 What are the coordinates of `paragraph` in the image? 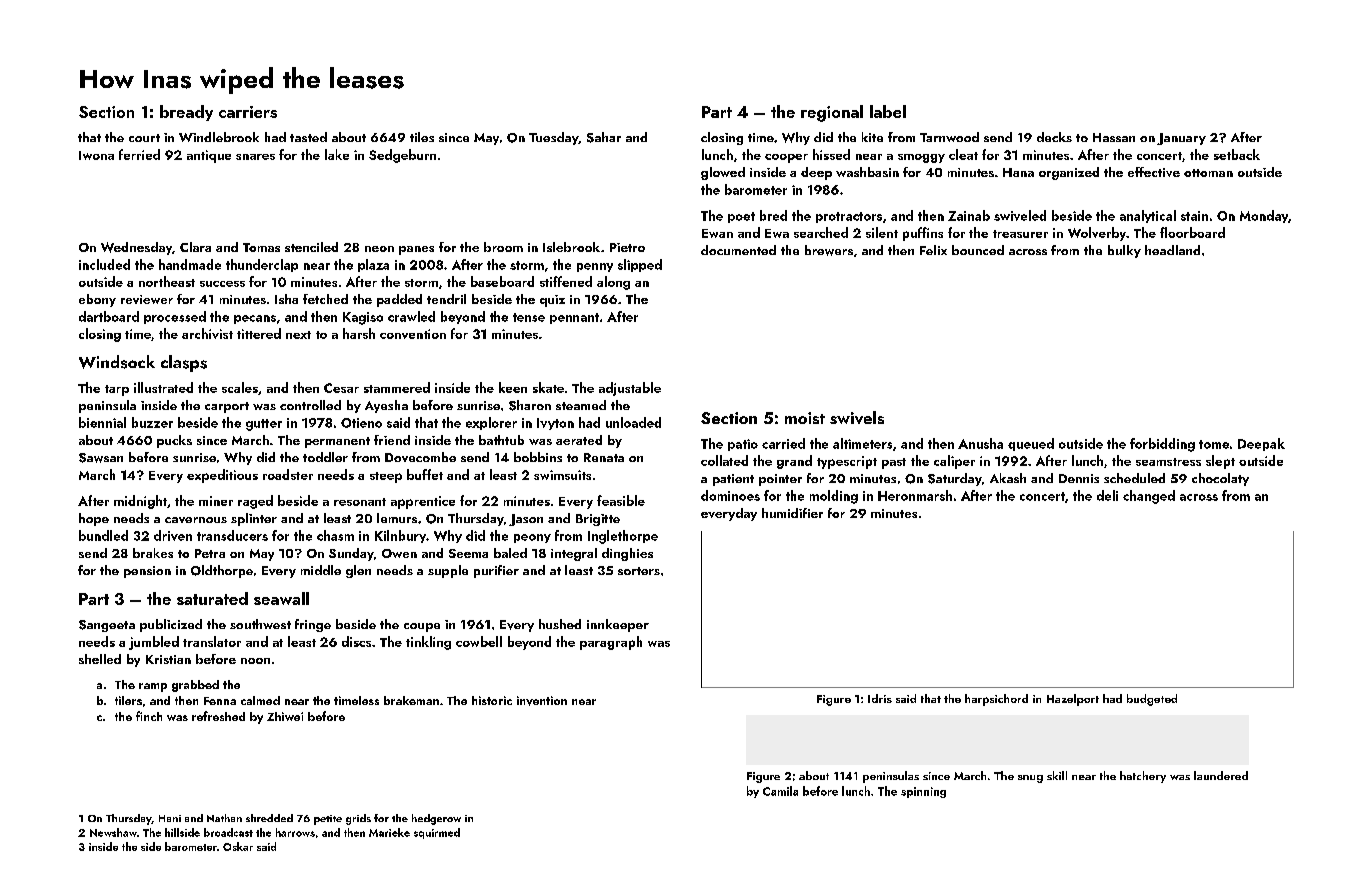 It's located at (611, 643).
